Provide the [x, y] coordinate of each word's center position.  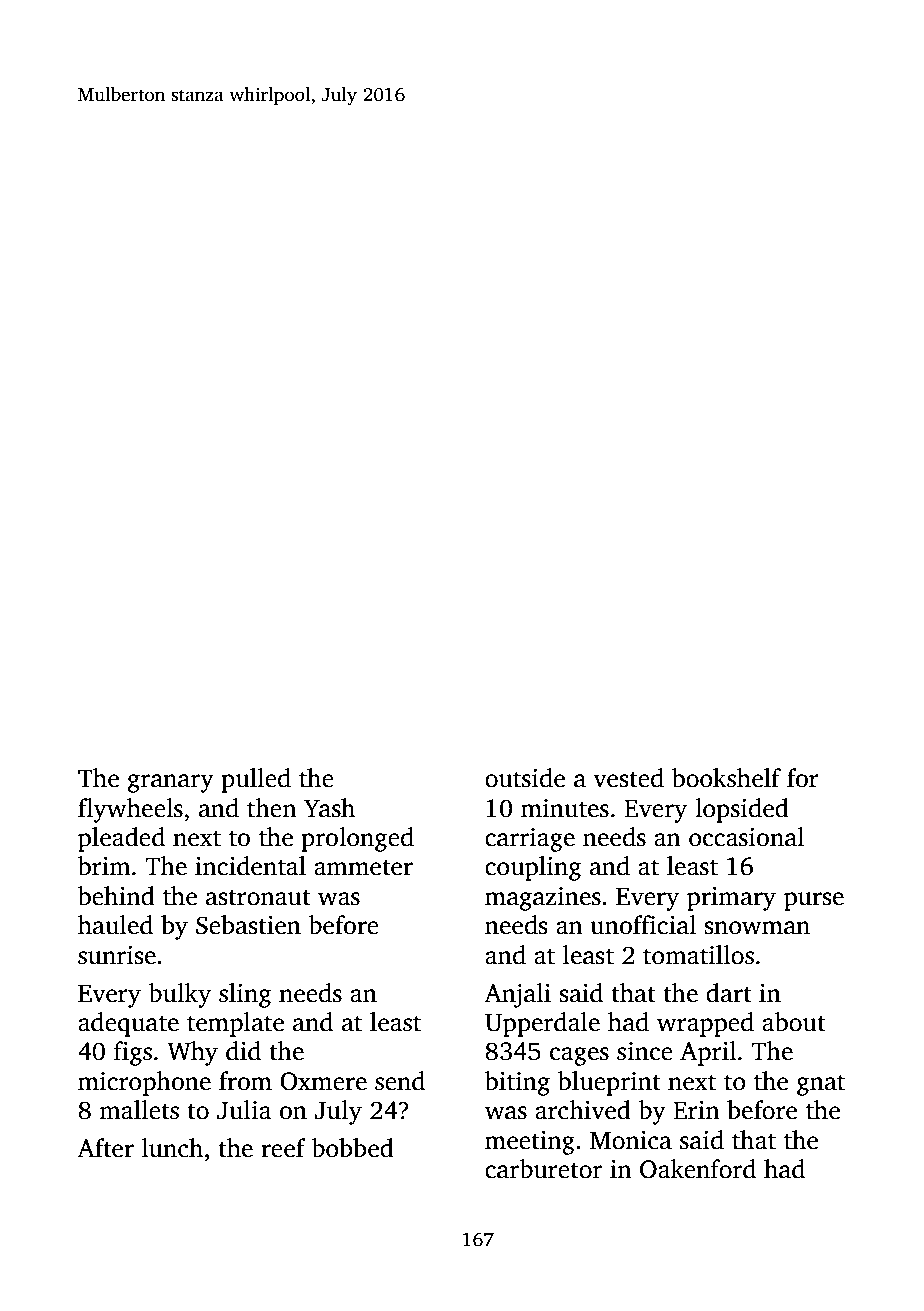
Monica [631, 1140]
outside [525, 778]
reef [283, 1148]
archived [583, 1110]
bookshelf [726, 778]
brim [104, 865]
